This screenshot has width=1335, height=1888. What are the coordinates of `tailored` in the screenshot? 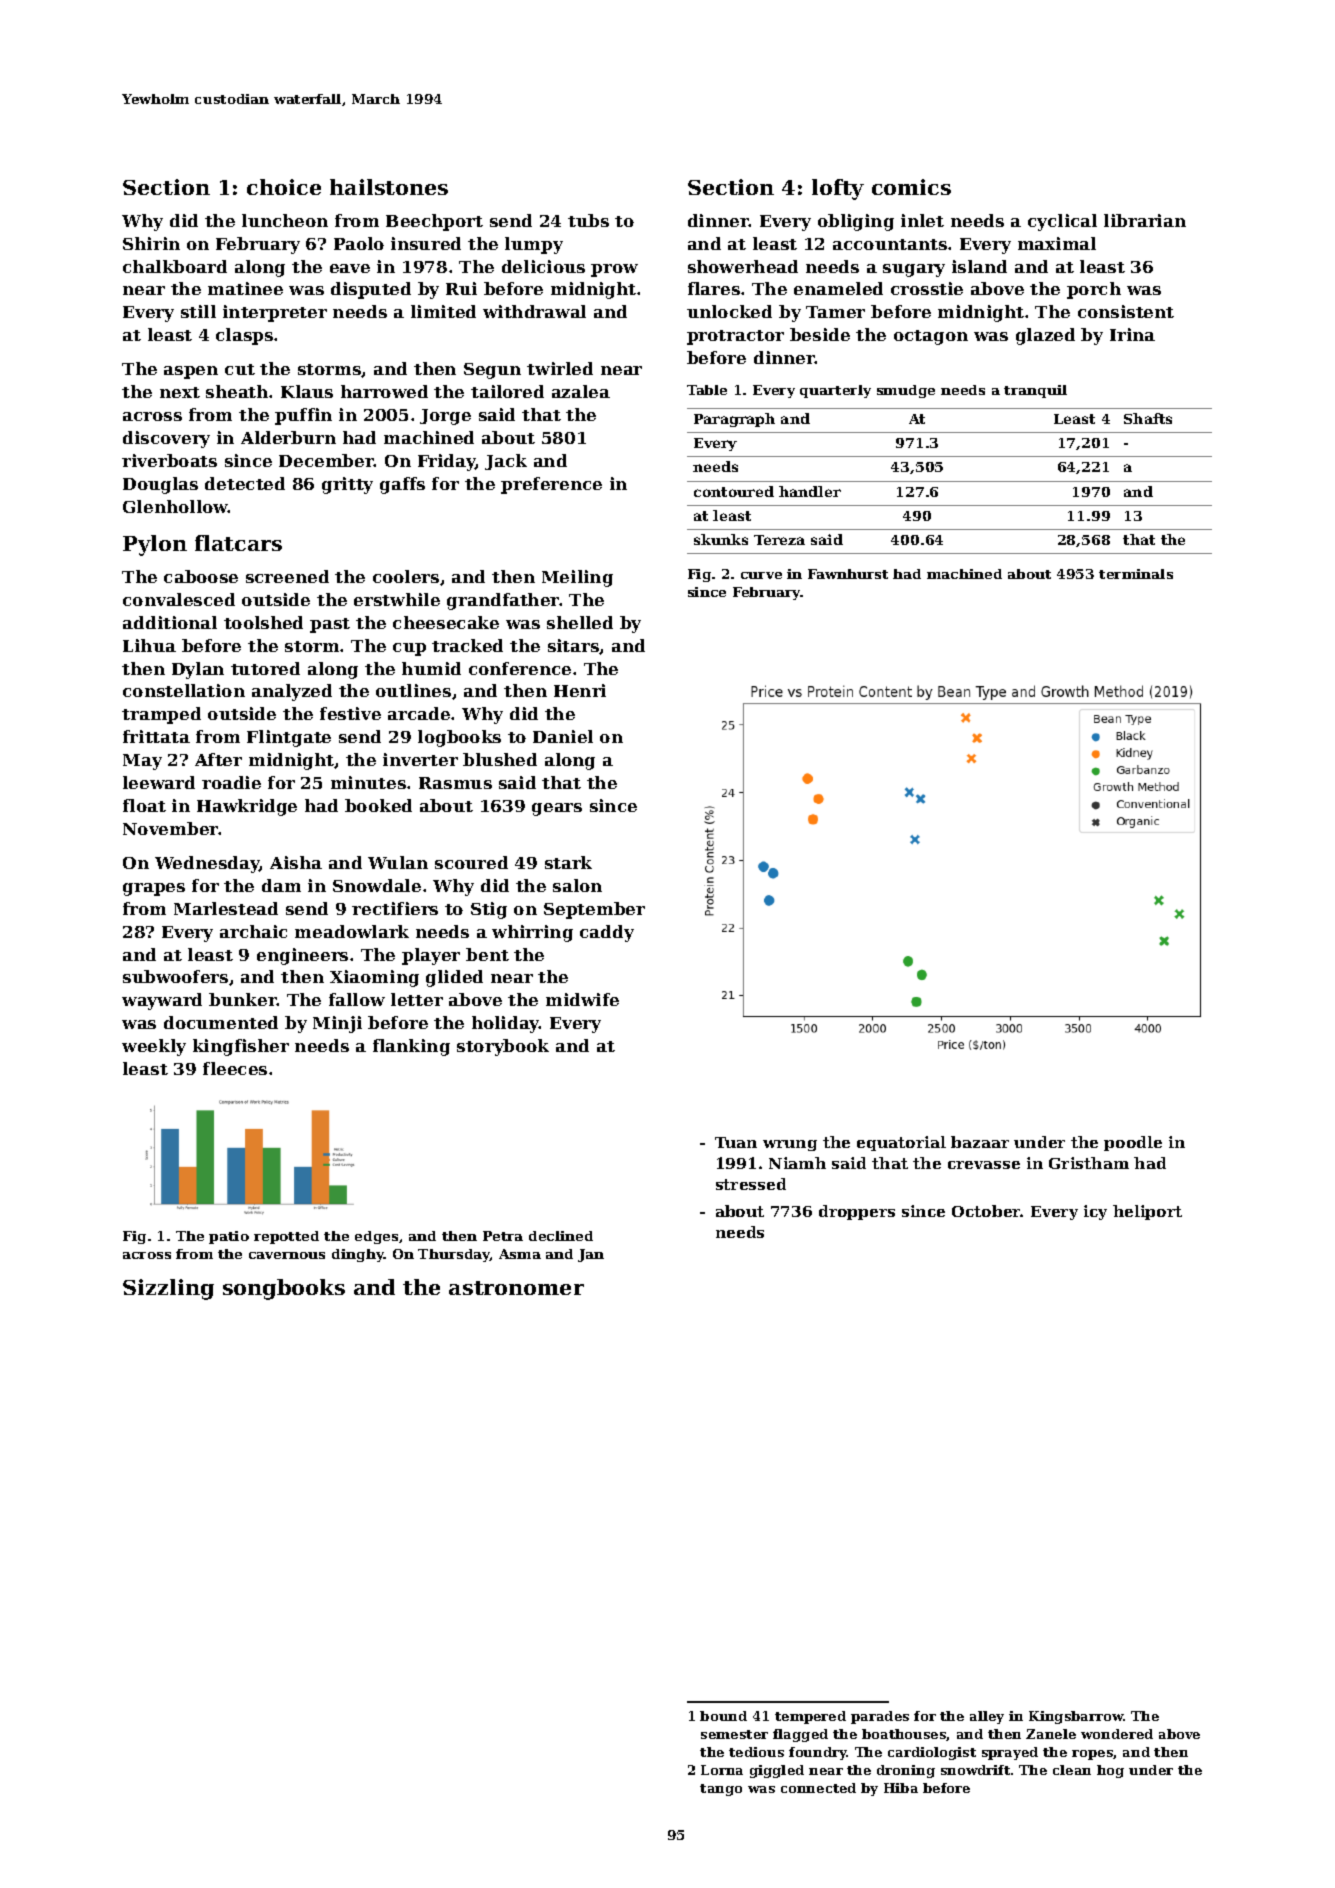 It's located at (507, 391).
